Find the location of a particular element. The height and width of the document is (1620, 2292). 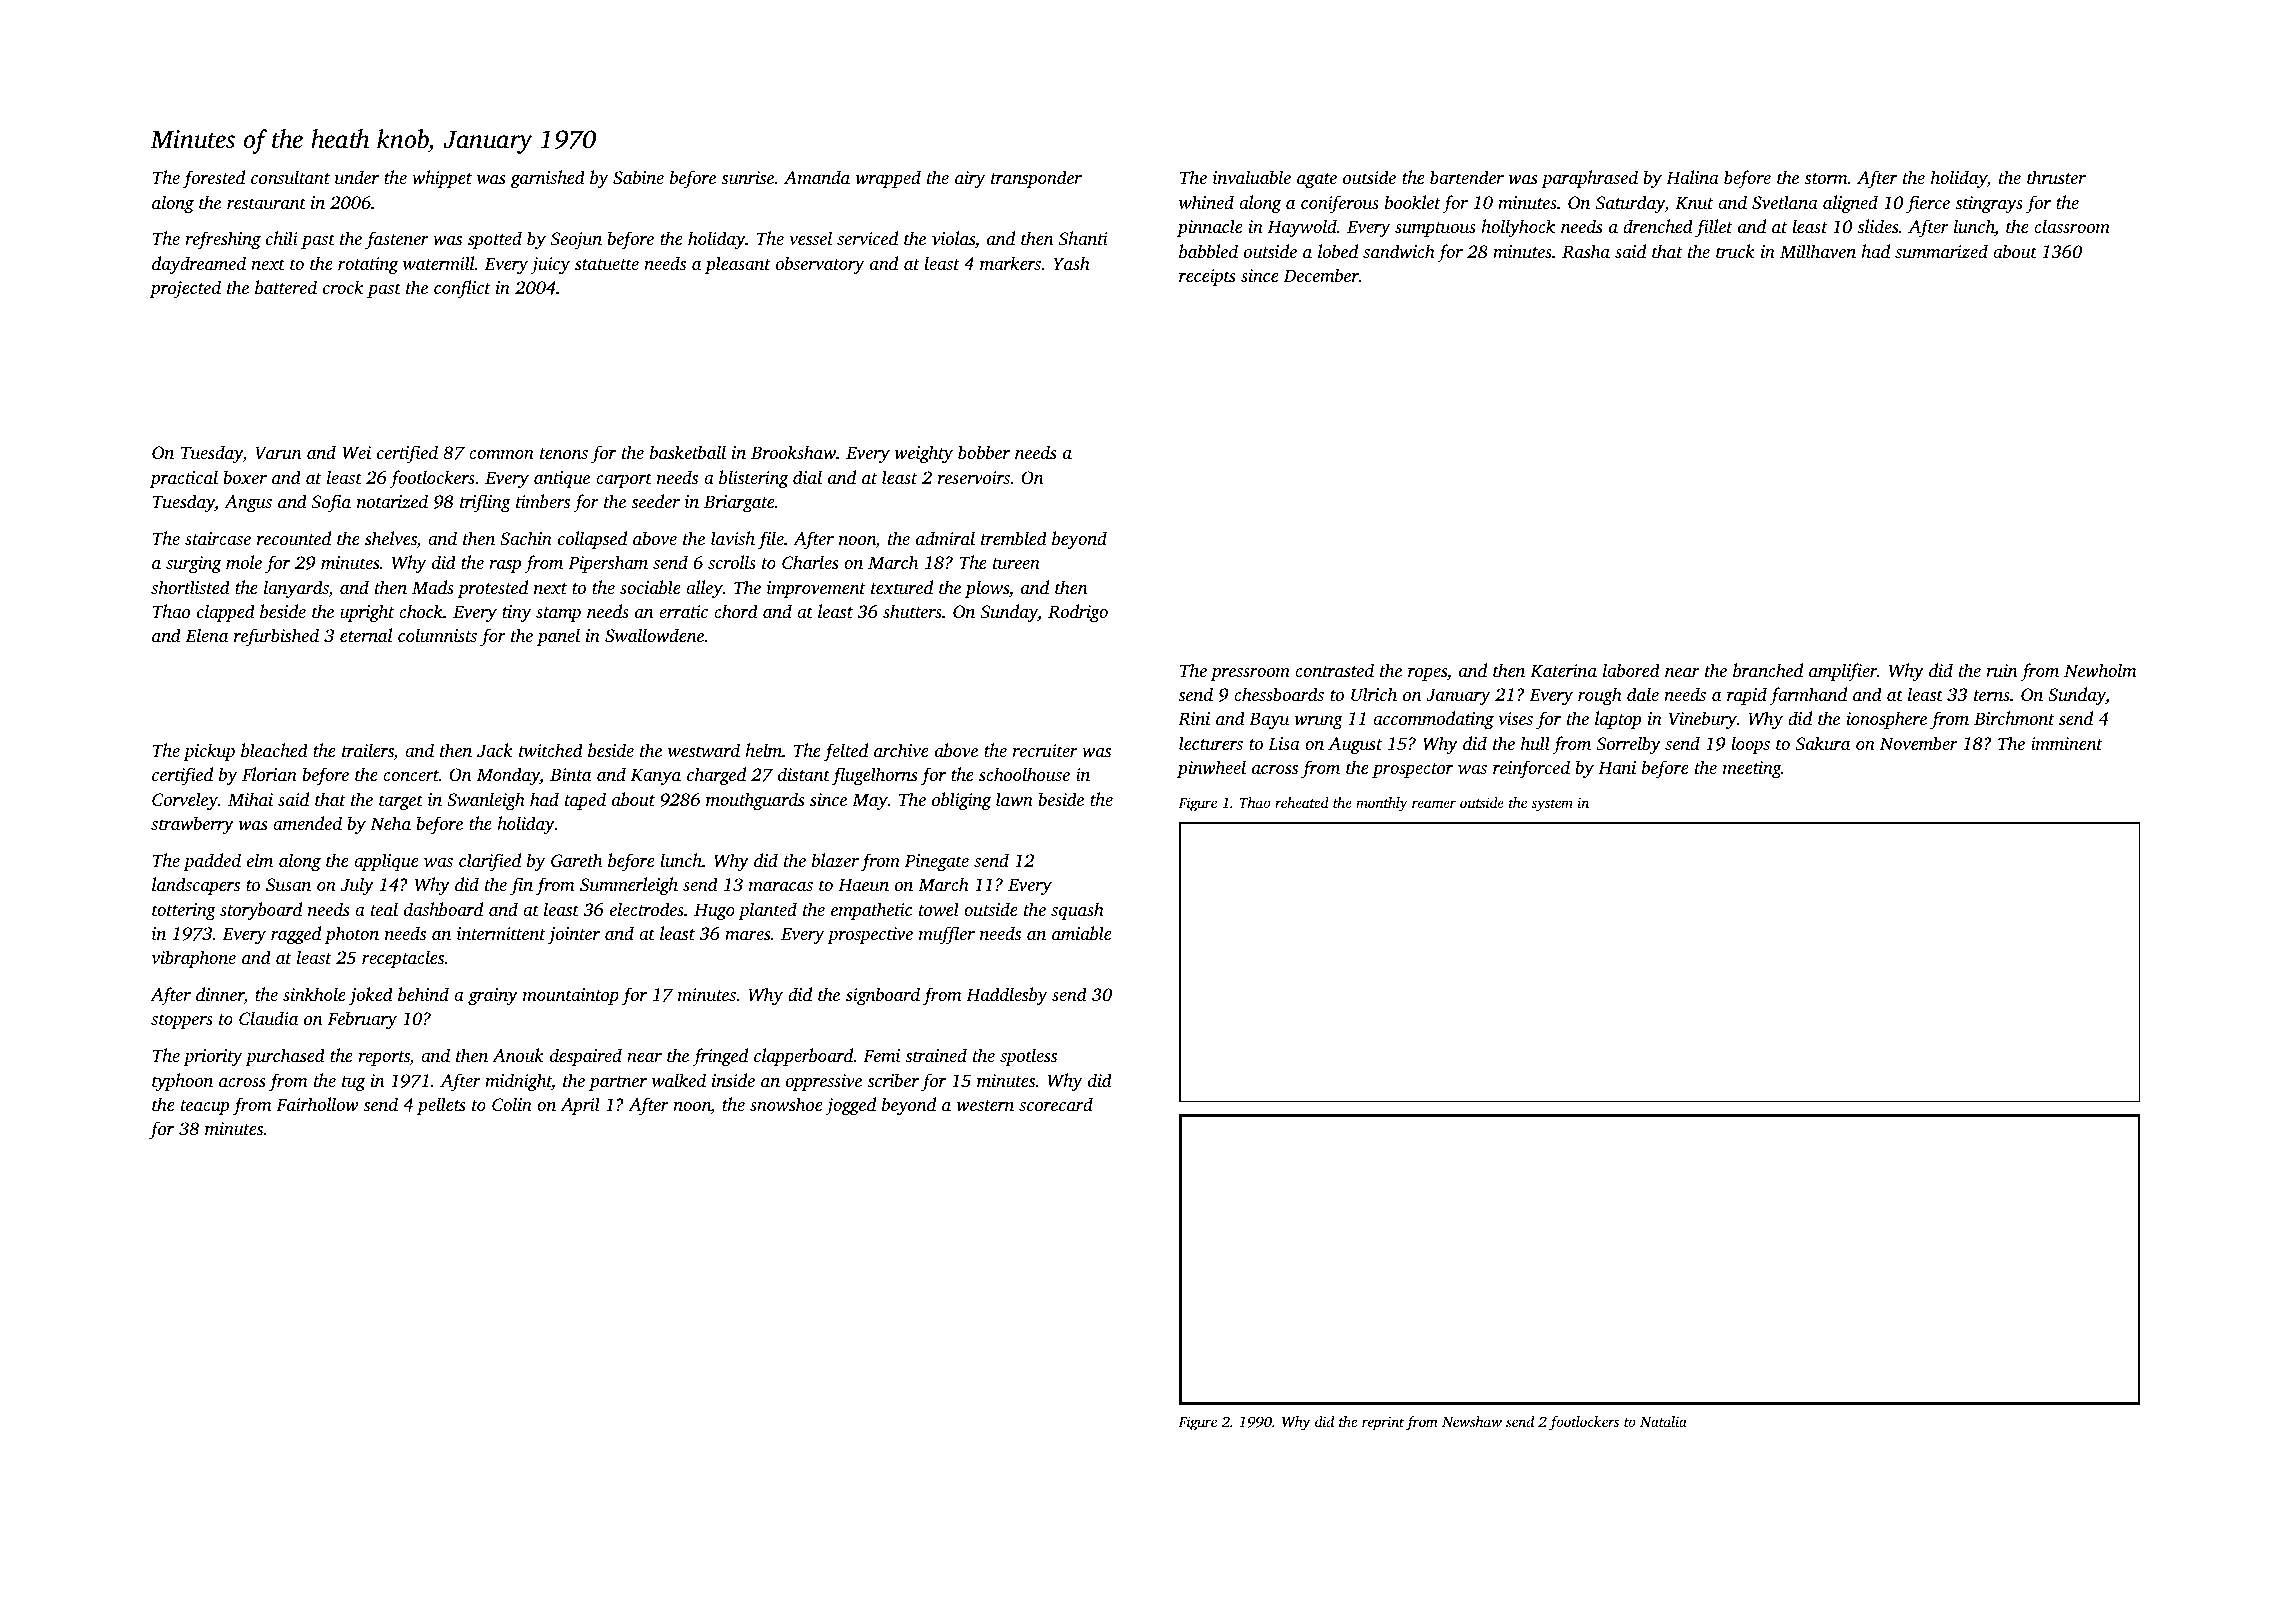

Fairhollow is located at coordinates (317, 1104).
